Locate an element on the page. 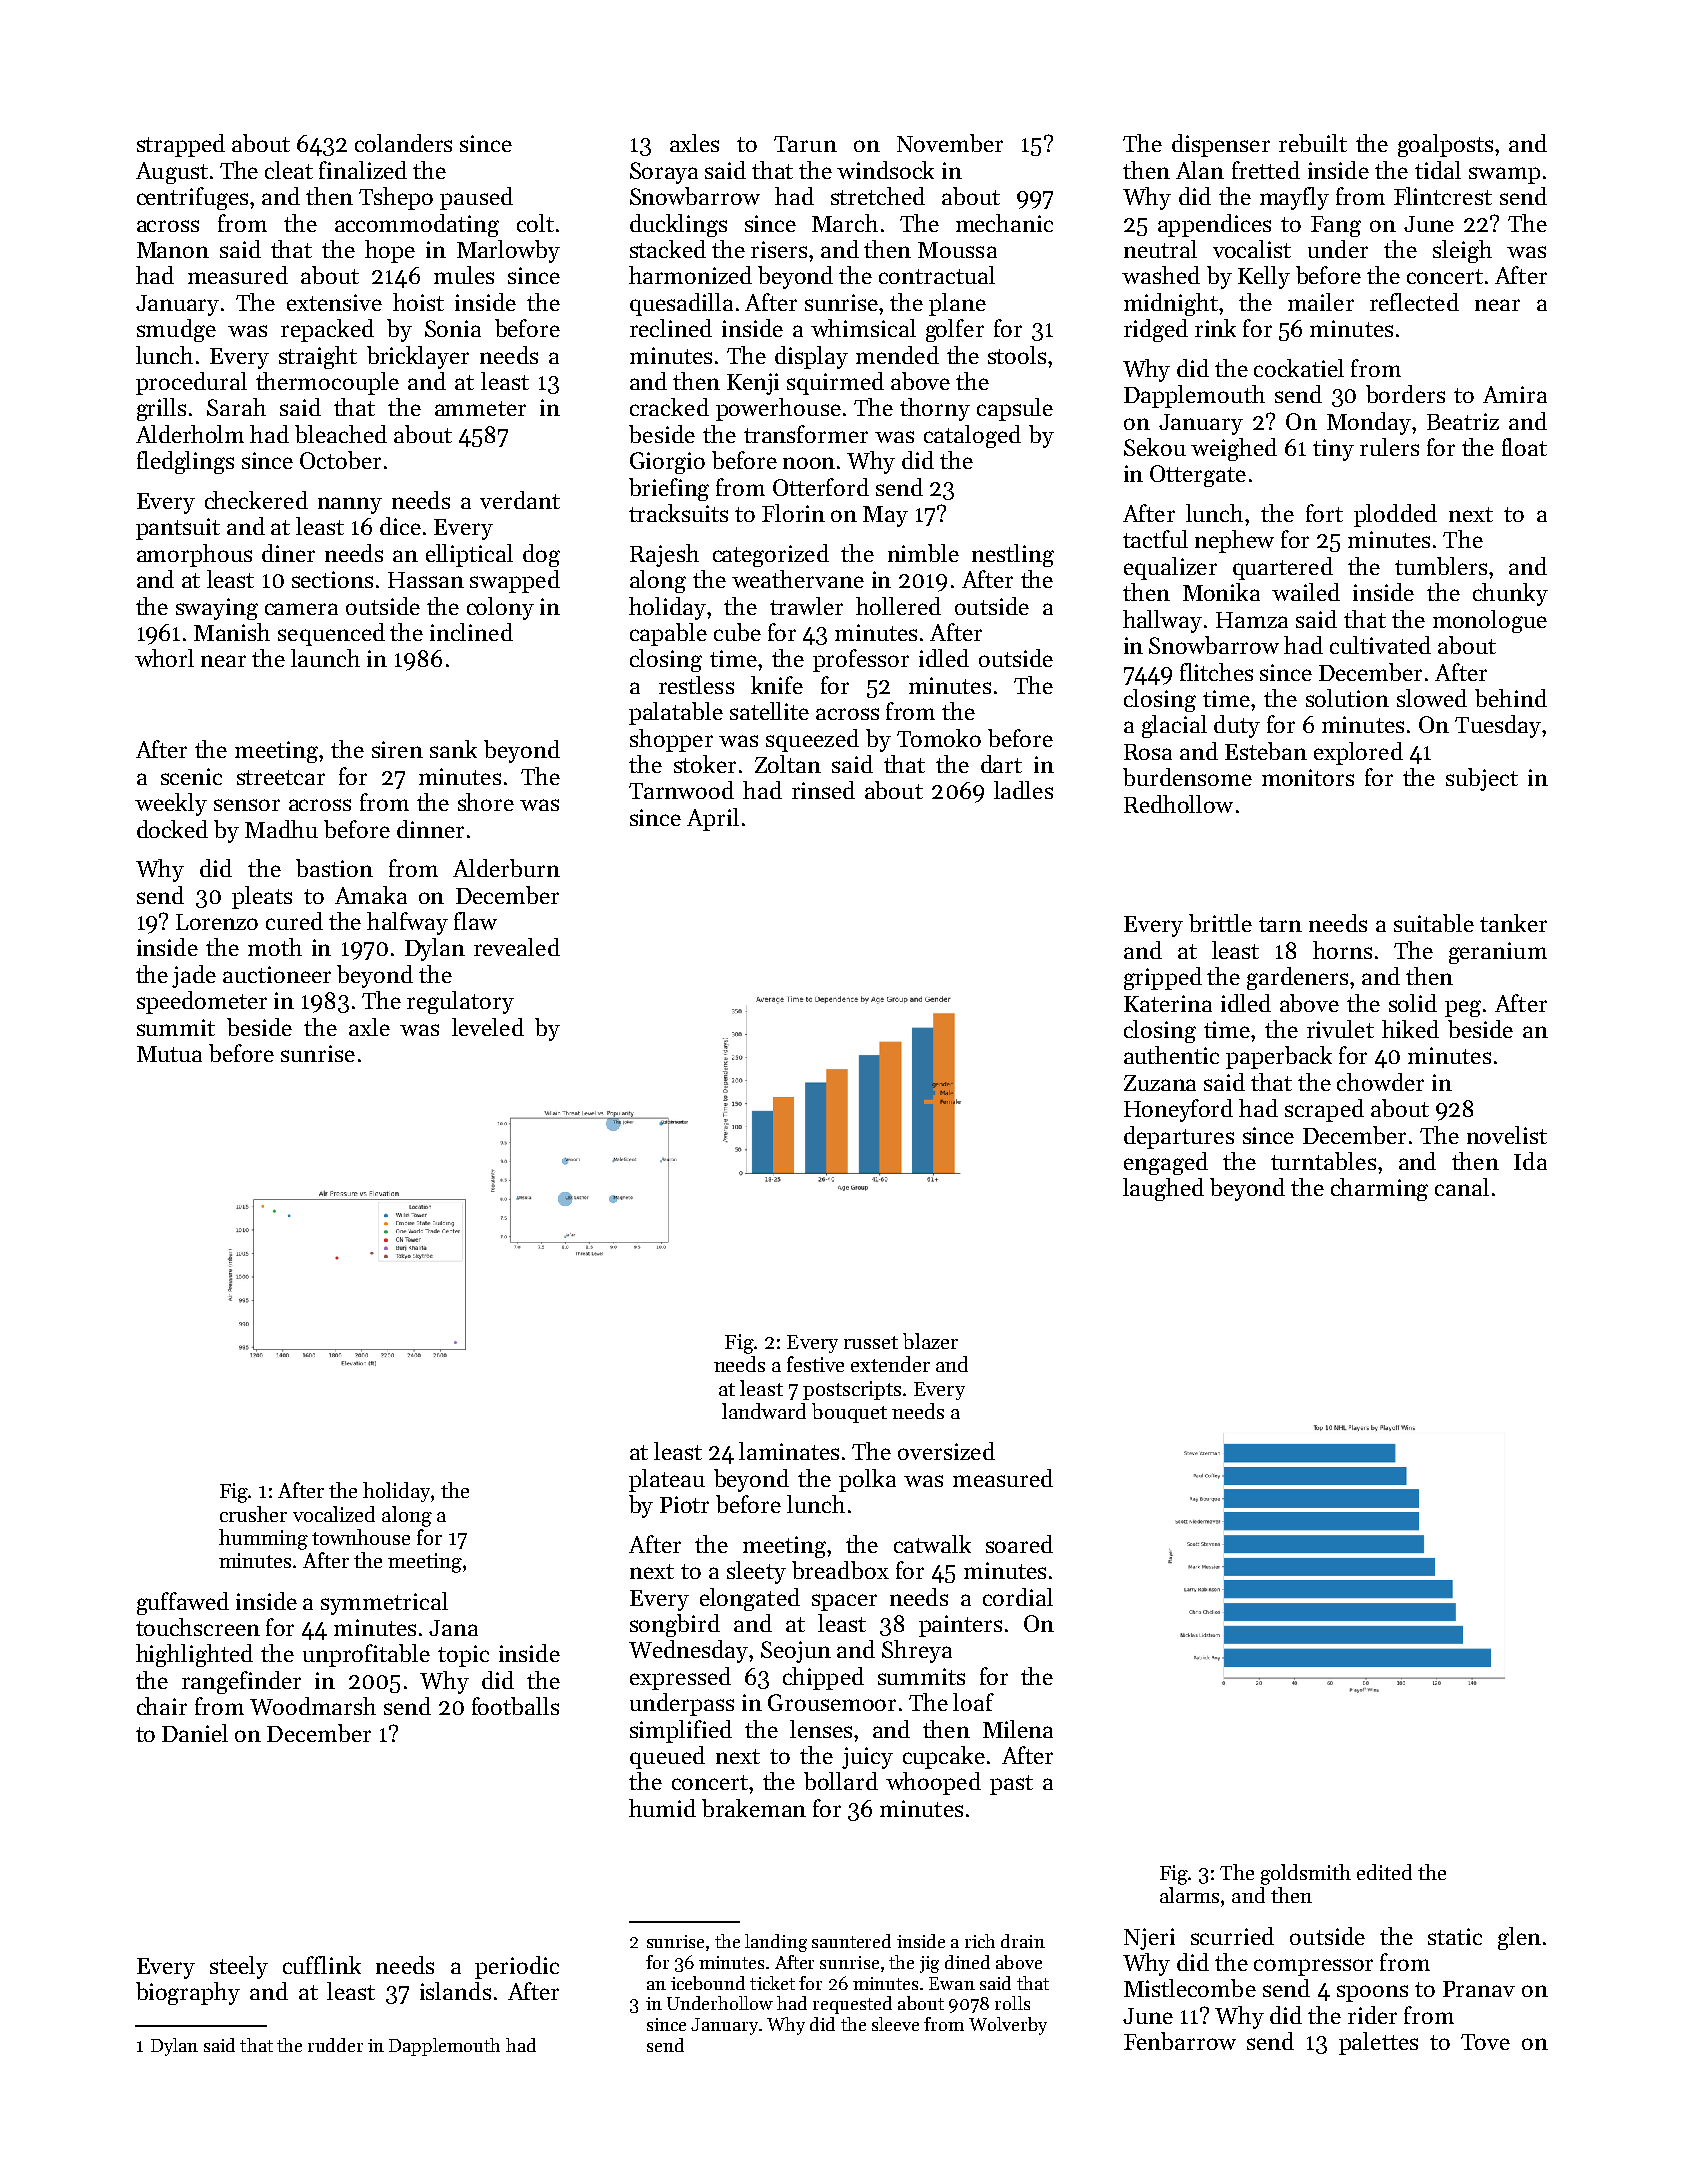 The width and height of the image is (1683, 2178). songbird is located at coordinates (675, 1625).
